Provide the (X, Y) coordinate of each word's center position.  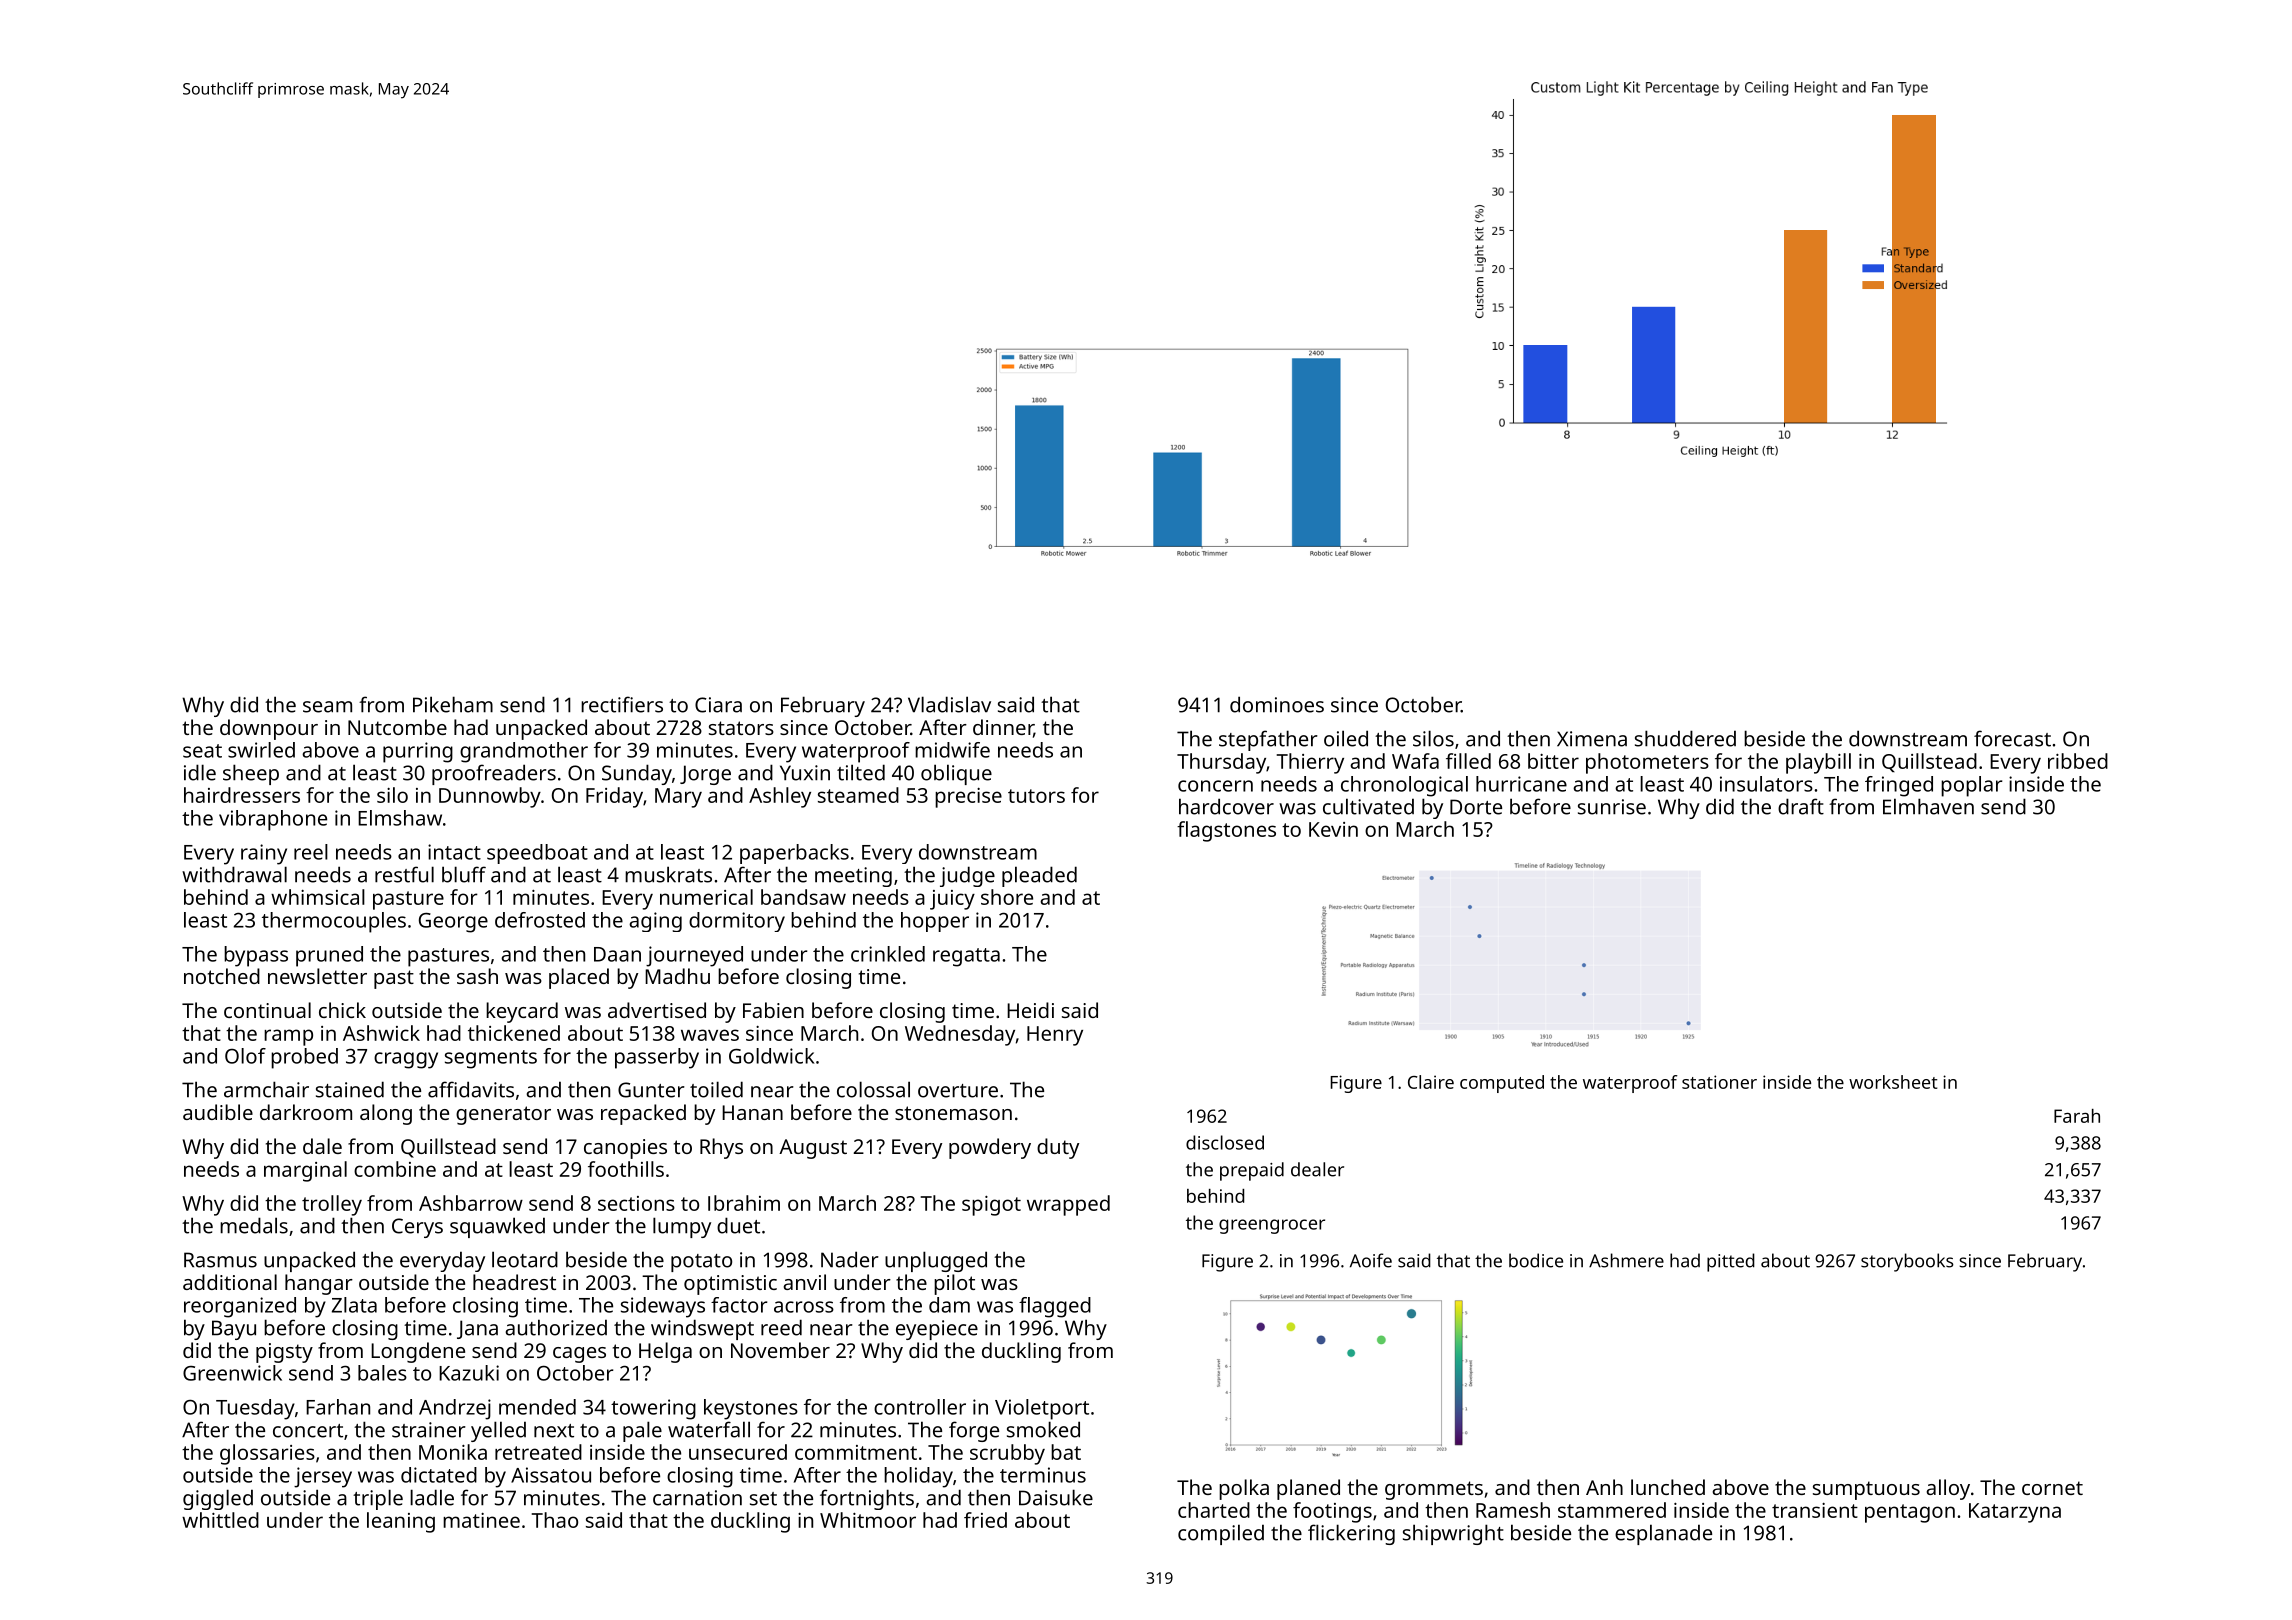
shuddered (1685, 738)
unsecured (738, 1452)
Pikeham (453, 704)
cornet (2052, 1488)
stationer (1719, 1082)
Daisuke (1056, 1497)
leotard (525, 1259)
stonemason (953, 1113)
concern (1215, 786)
